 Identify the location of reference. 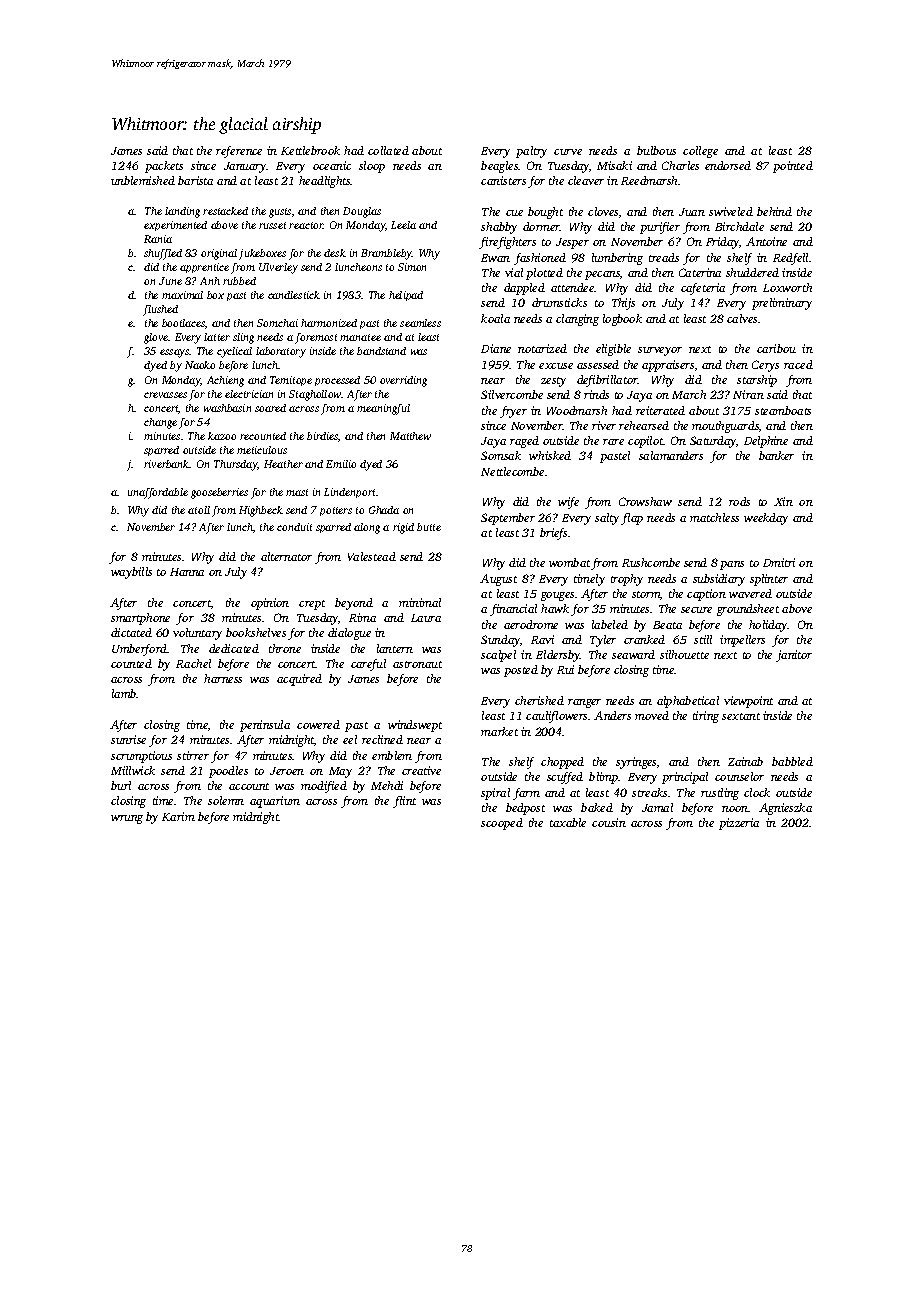
(239, 152).
